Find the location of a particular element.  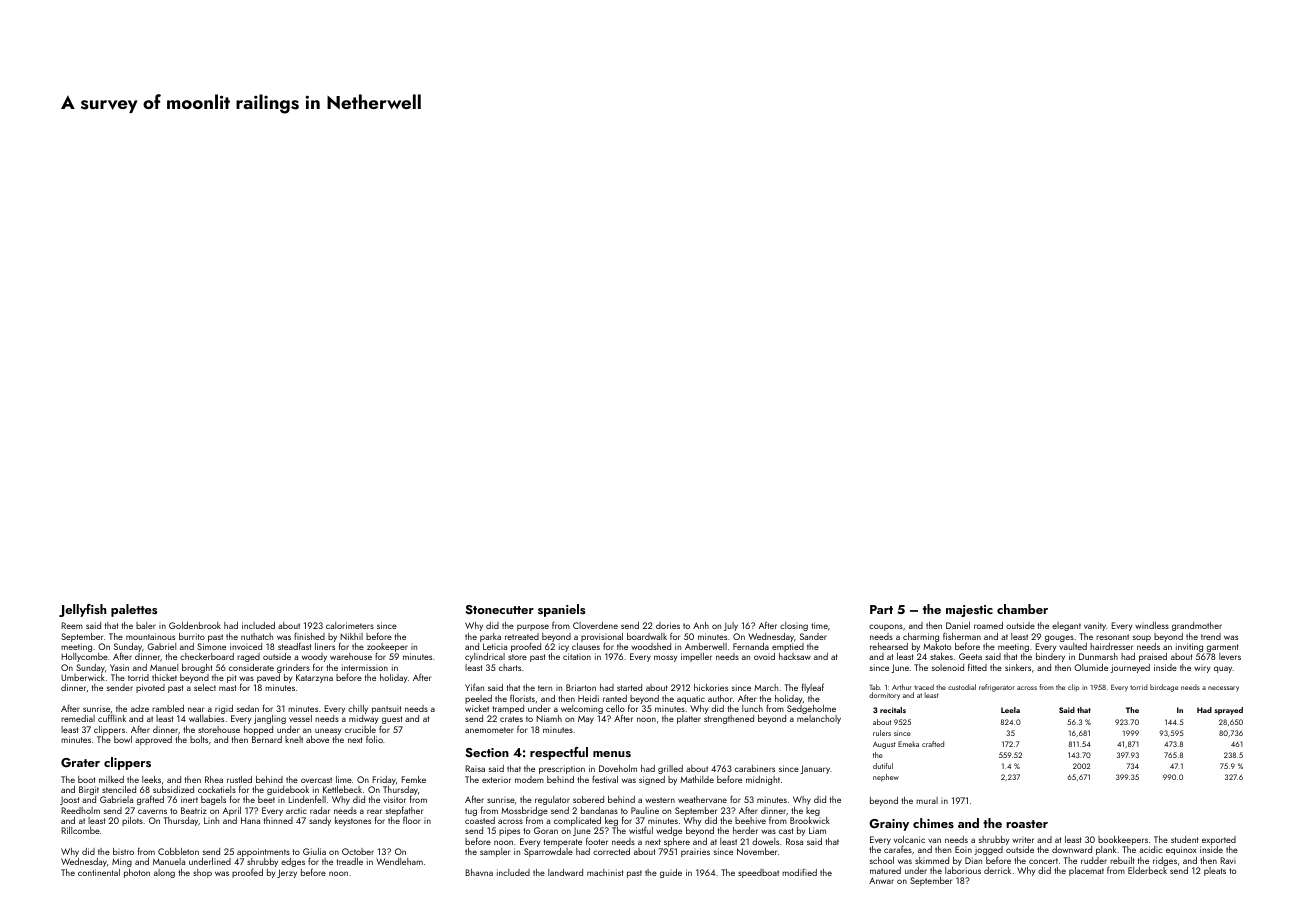

recitals is located at coordinates (893, 710).
